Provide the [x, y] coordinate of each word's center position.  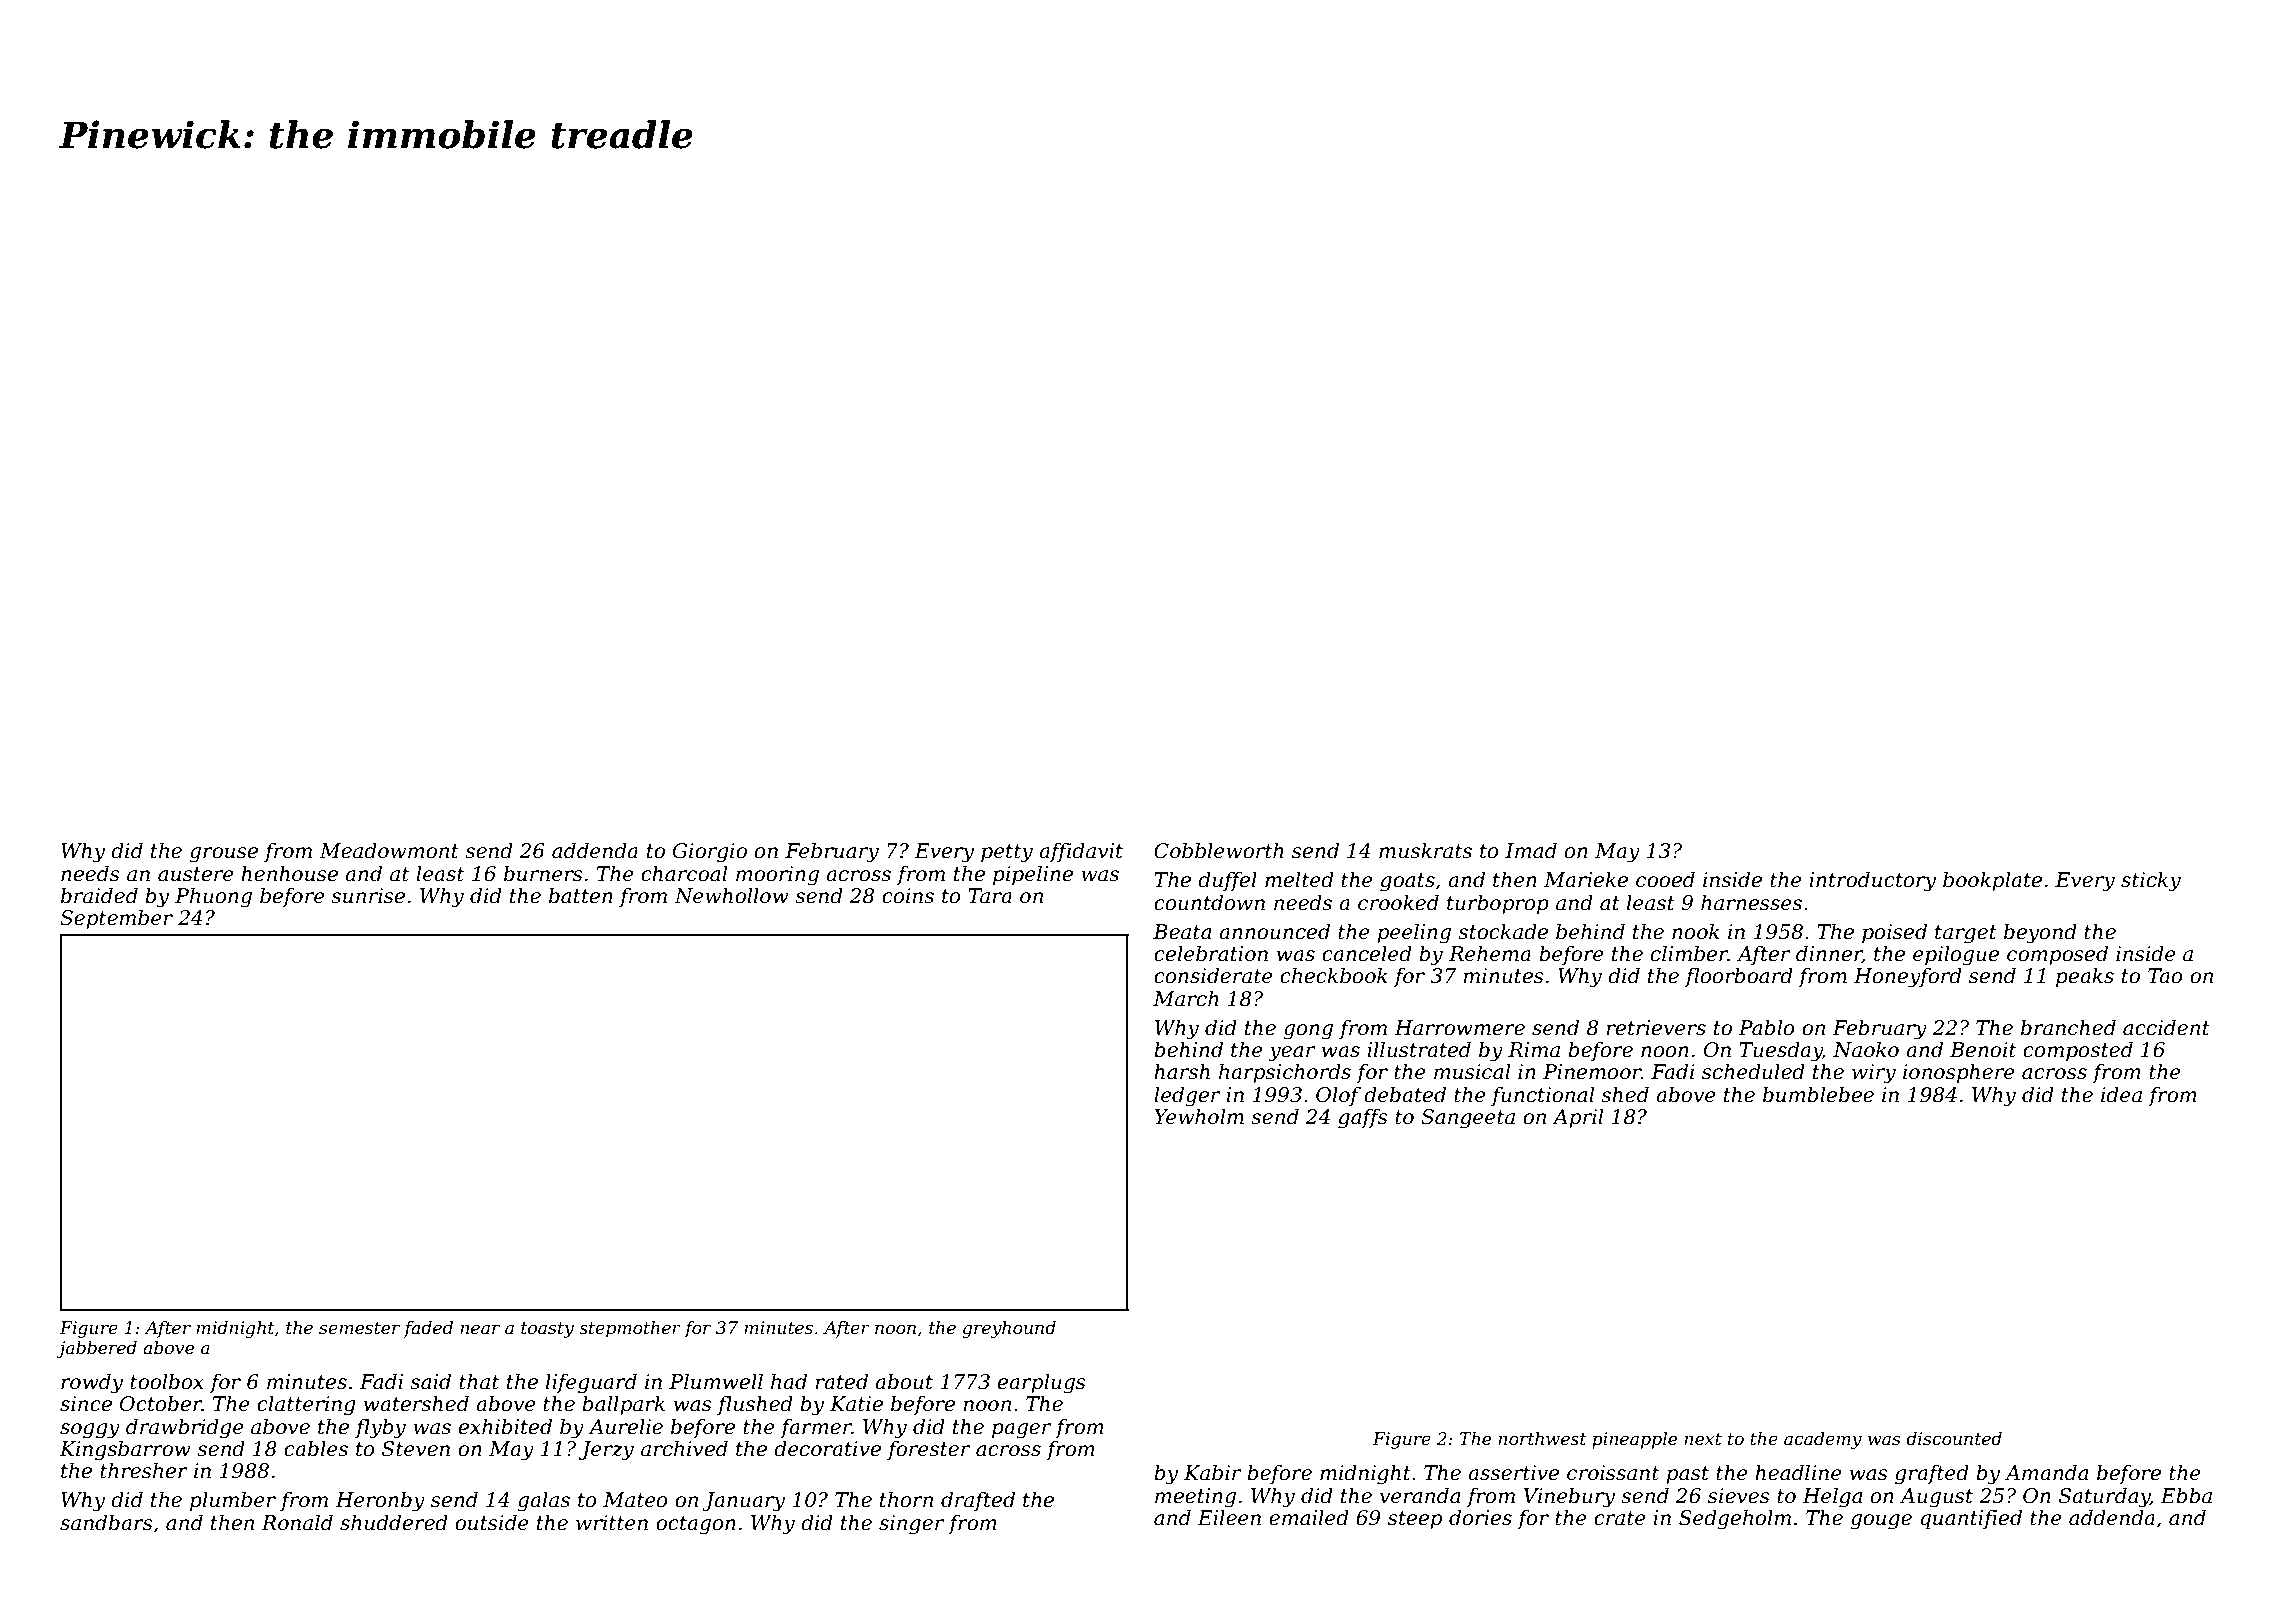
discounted [1954, 1439]
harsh [1182, 1071]
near [480, 1330]
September [116, 919]
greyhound [1009, 1329]
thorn [906, 1499]
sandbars [106, 1522]
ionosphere [1959, 1073]
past [1687, 1475]
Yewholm [1199, 1116]
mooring [777, 876]
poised [1894, 933]
